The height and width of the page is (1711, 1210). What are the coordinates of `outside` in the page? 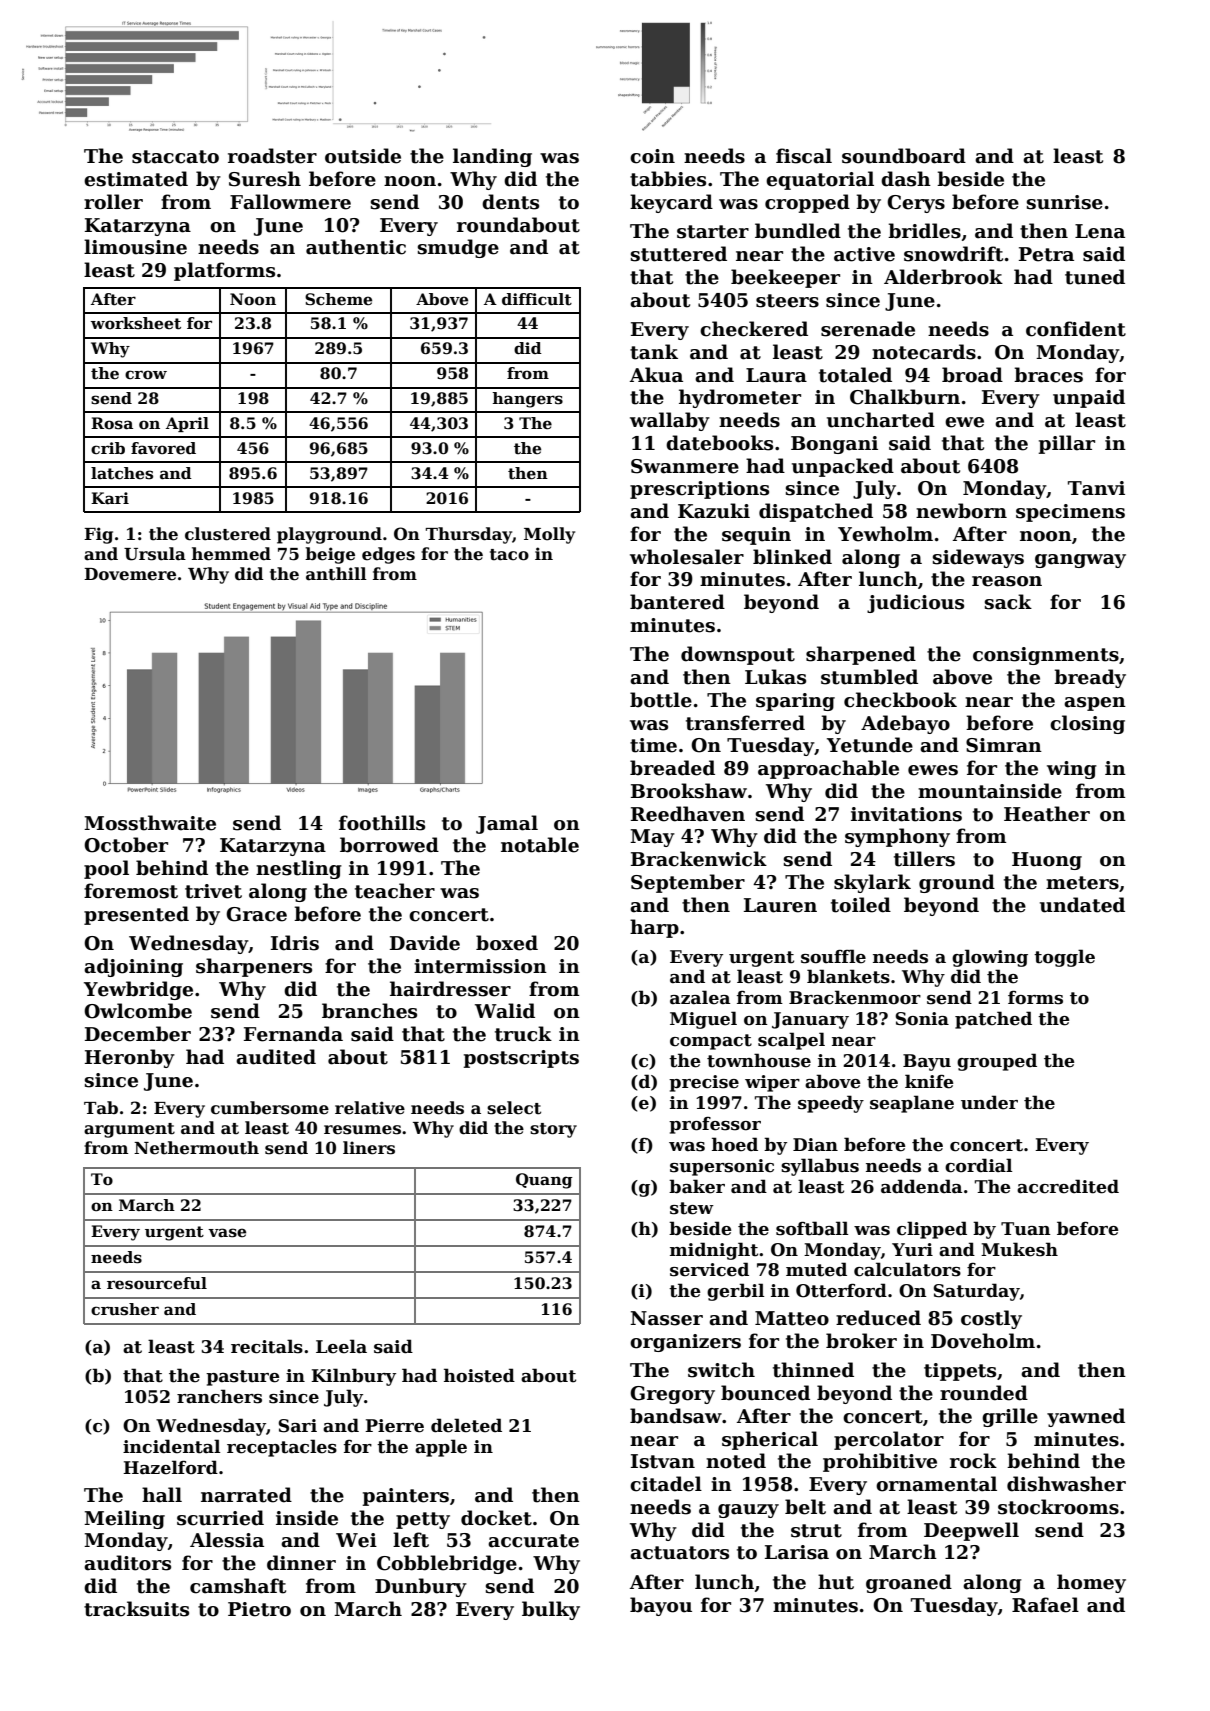 It's located at (363, 156).
